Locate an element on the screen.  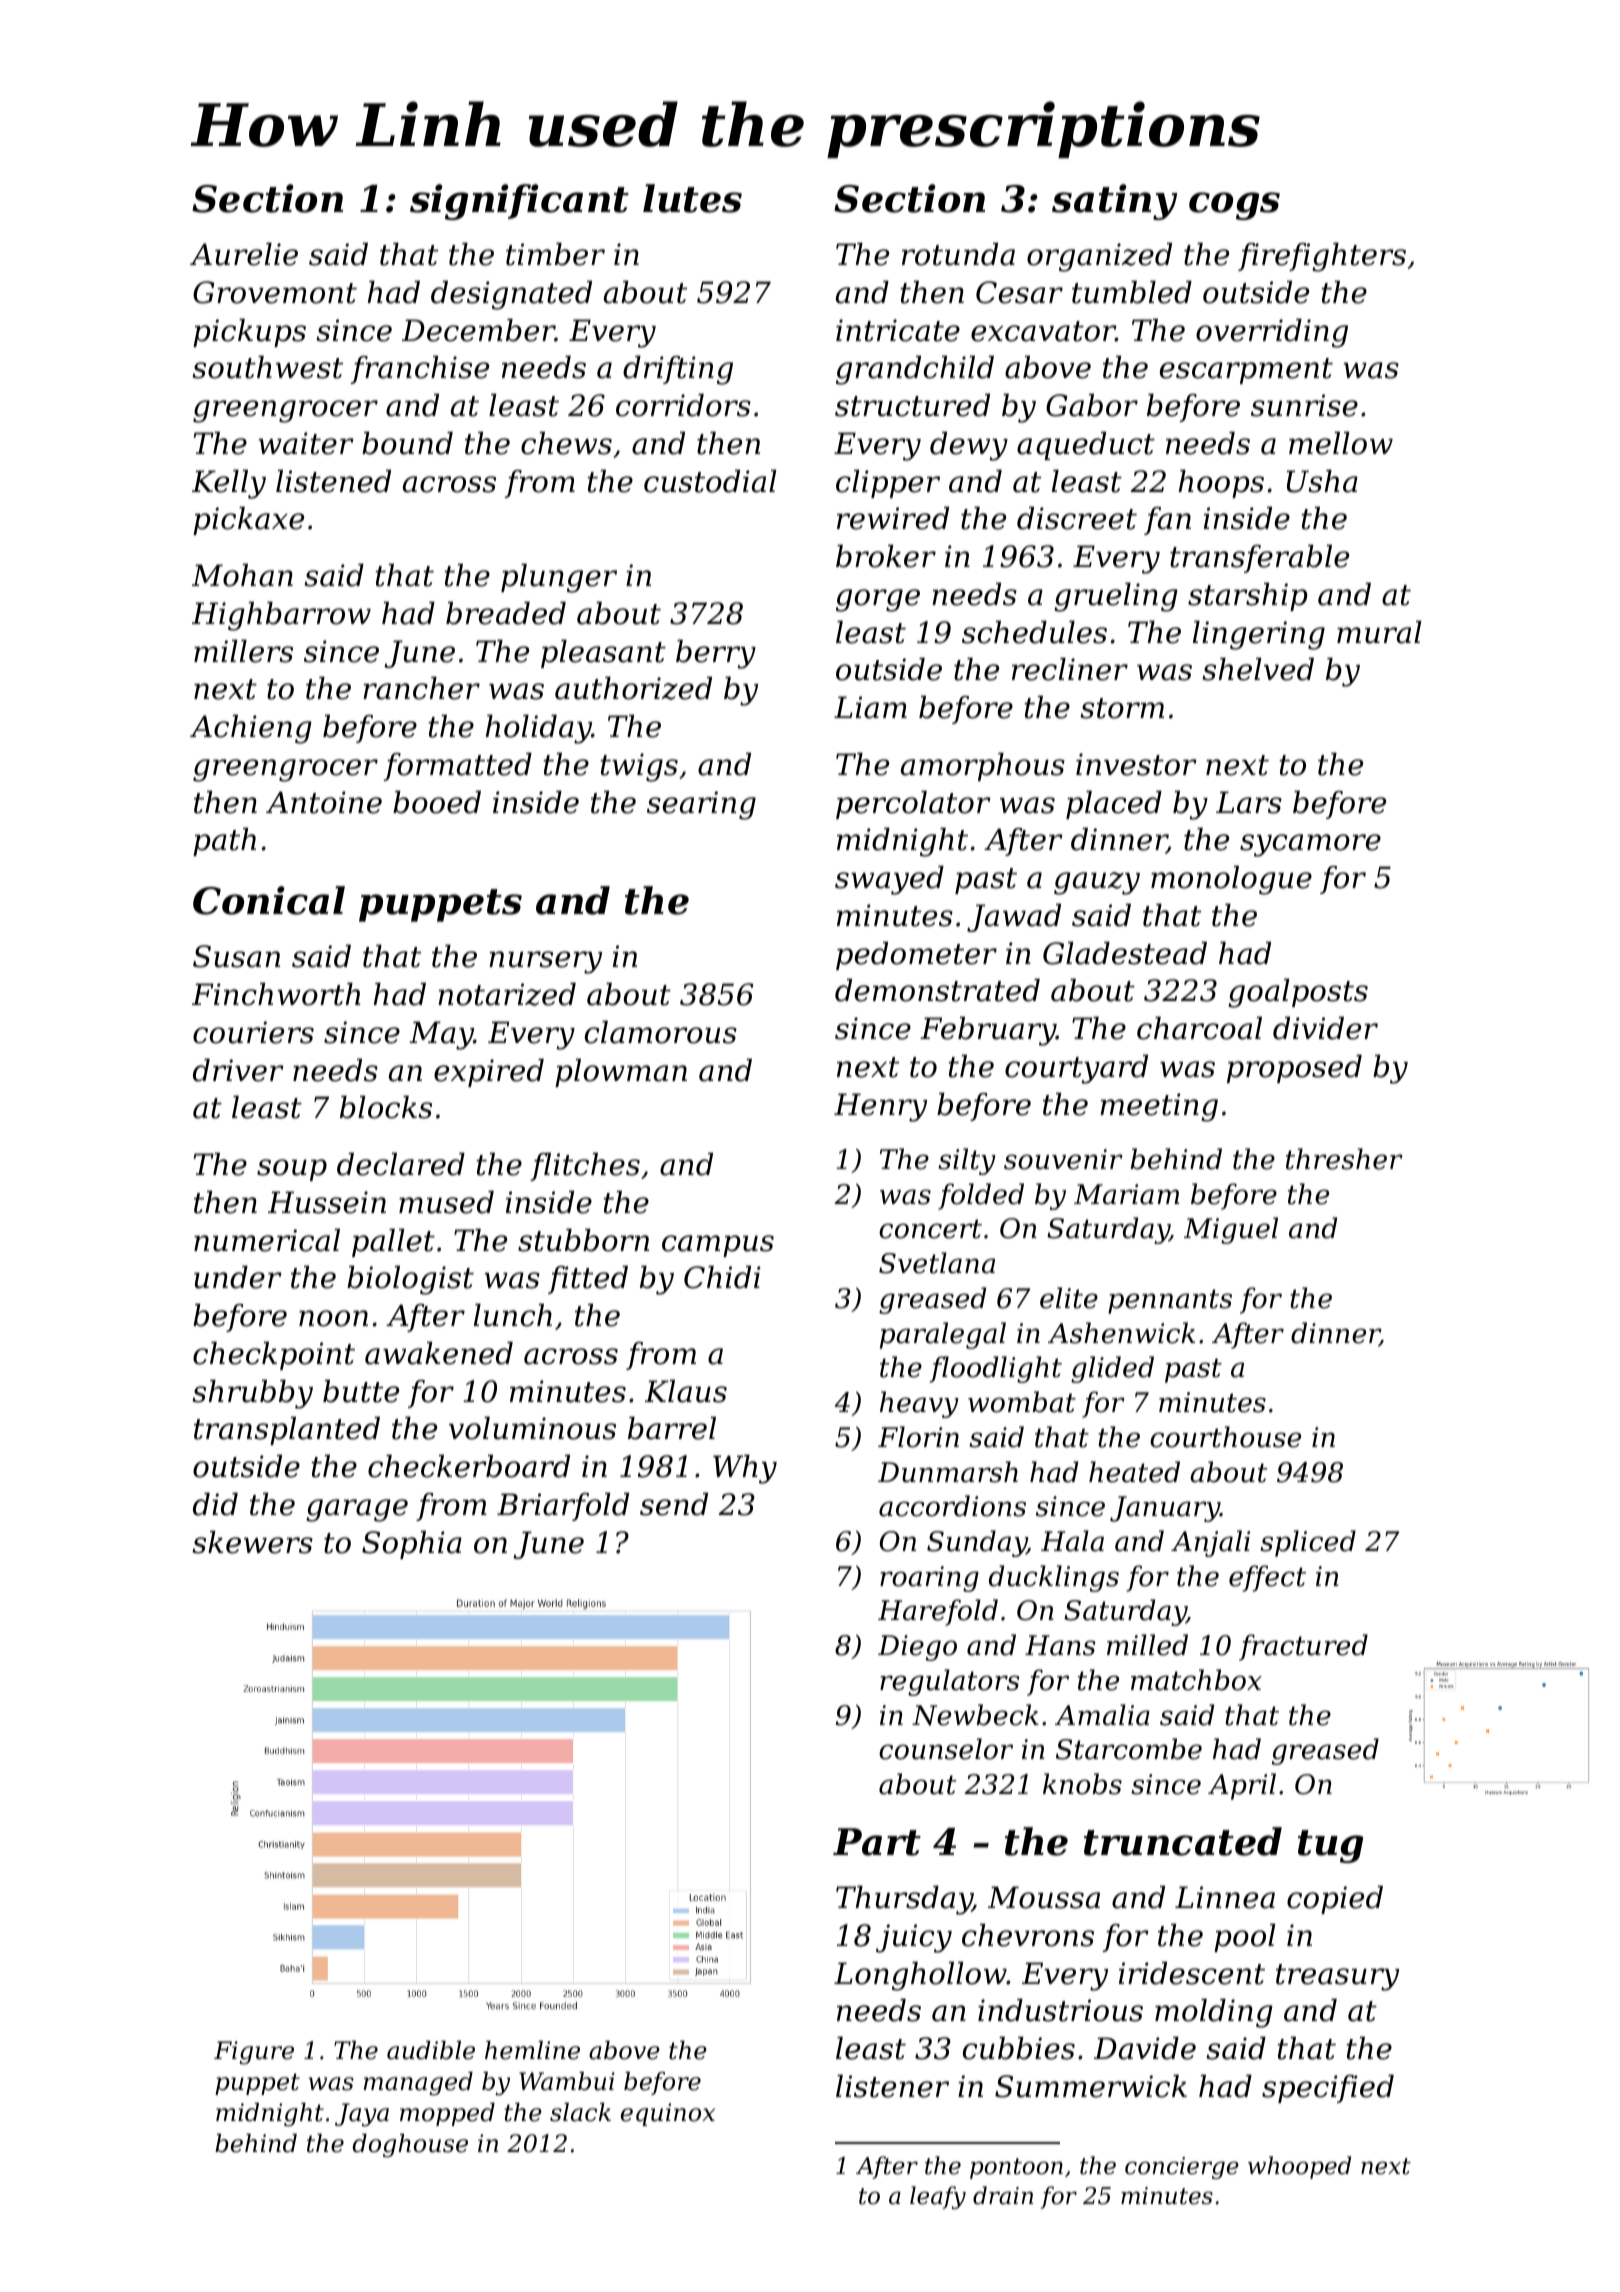
Part is located at coordinates (877, 1842).
